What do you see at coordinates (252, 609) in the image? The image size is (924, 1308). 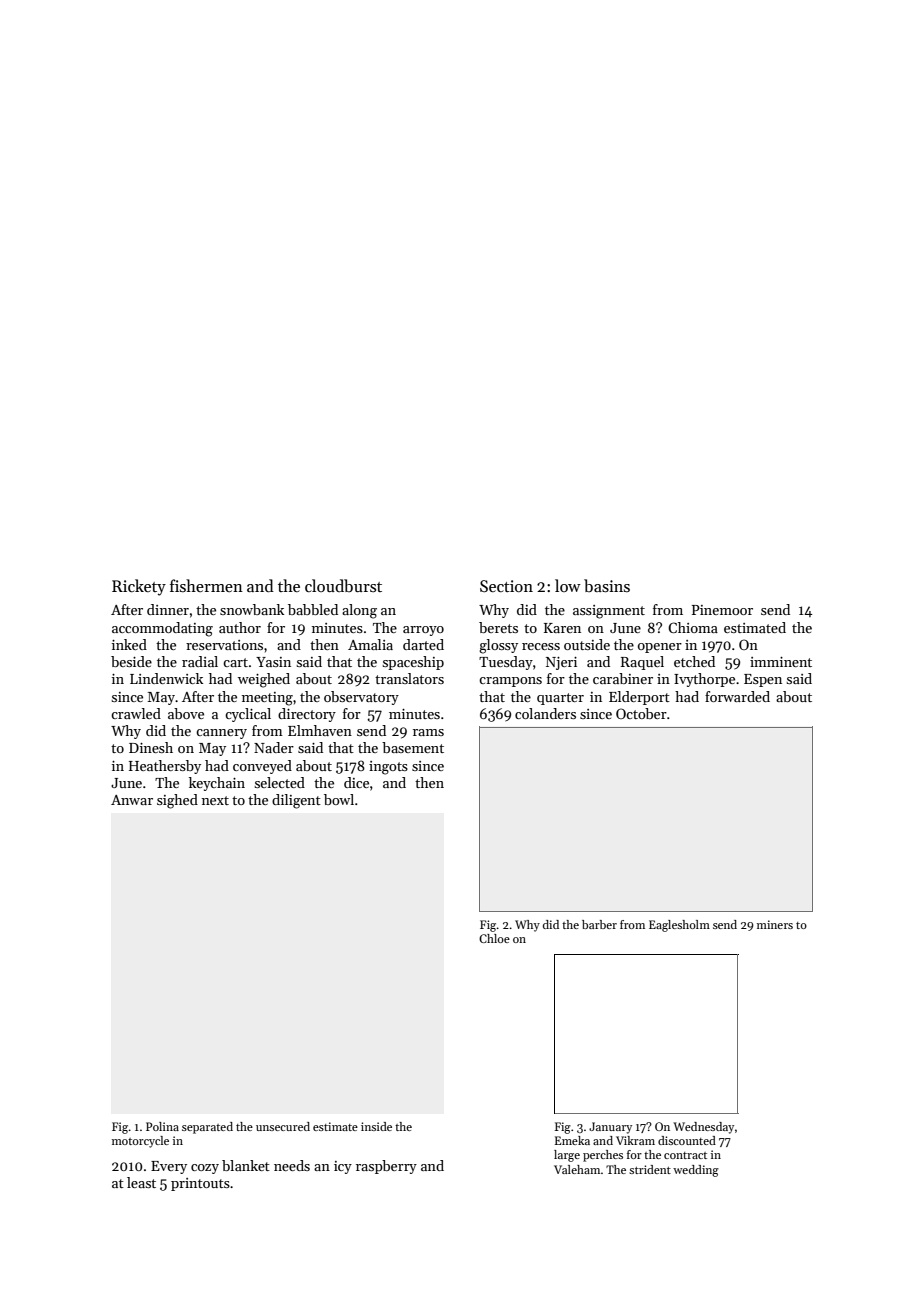 I see `snowbank` at bounding box center [252, 609].
